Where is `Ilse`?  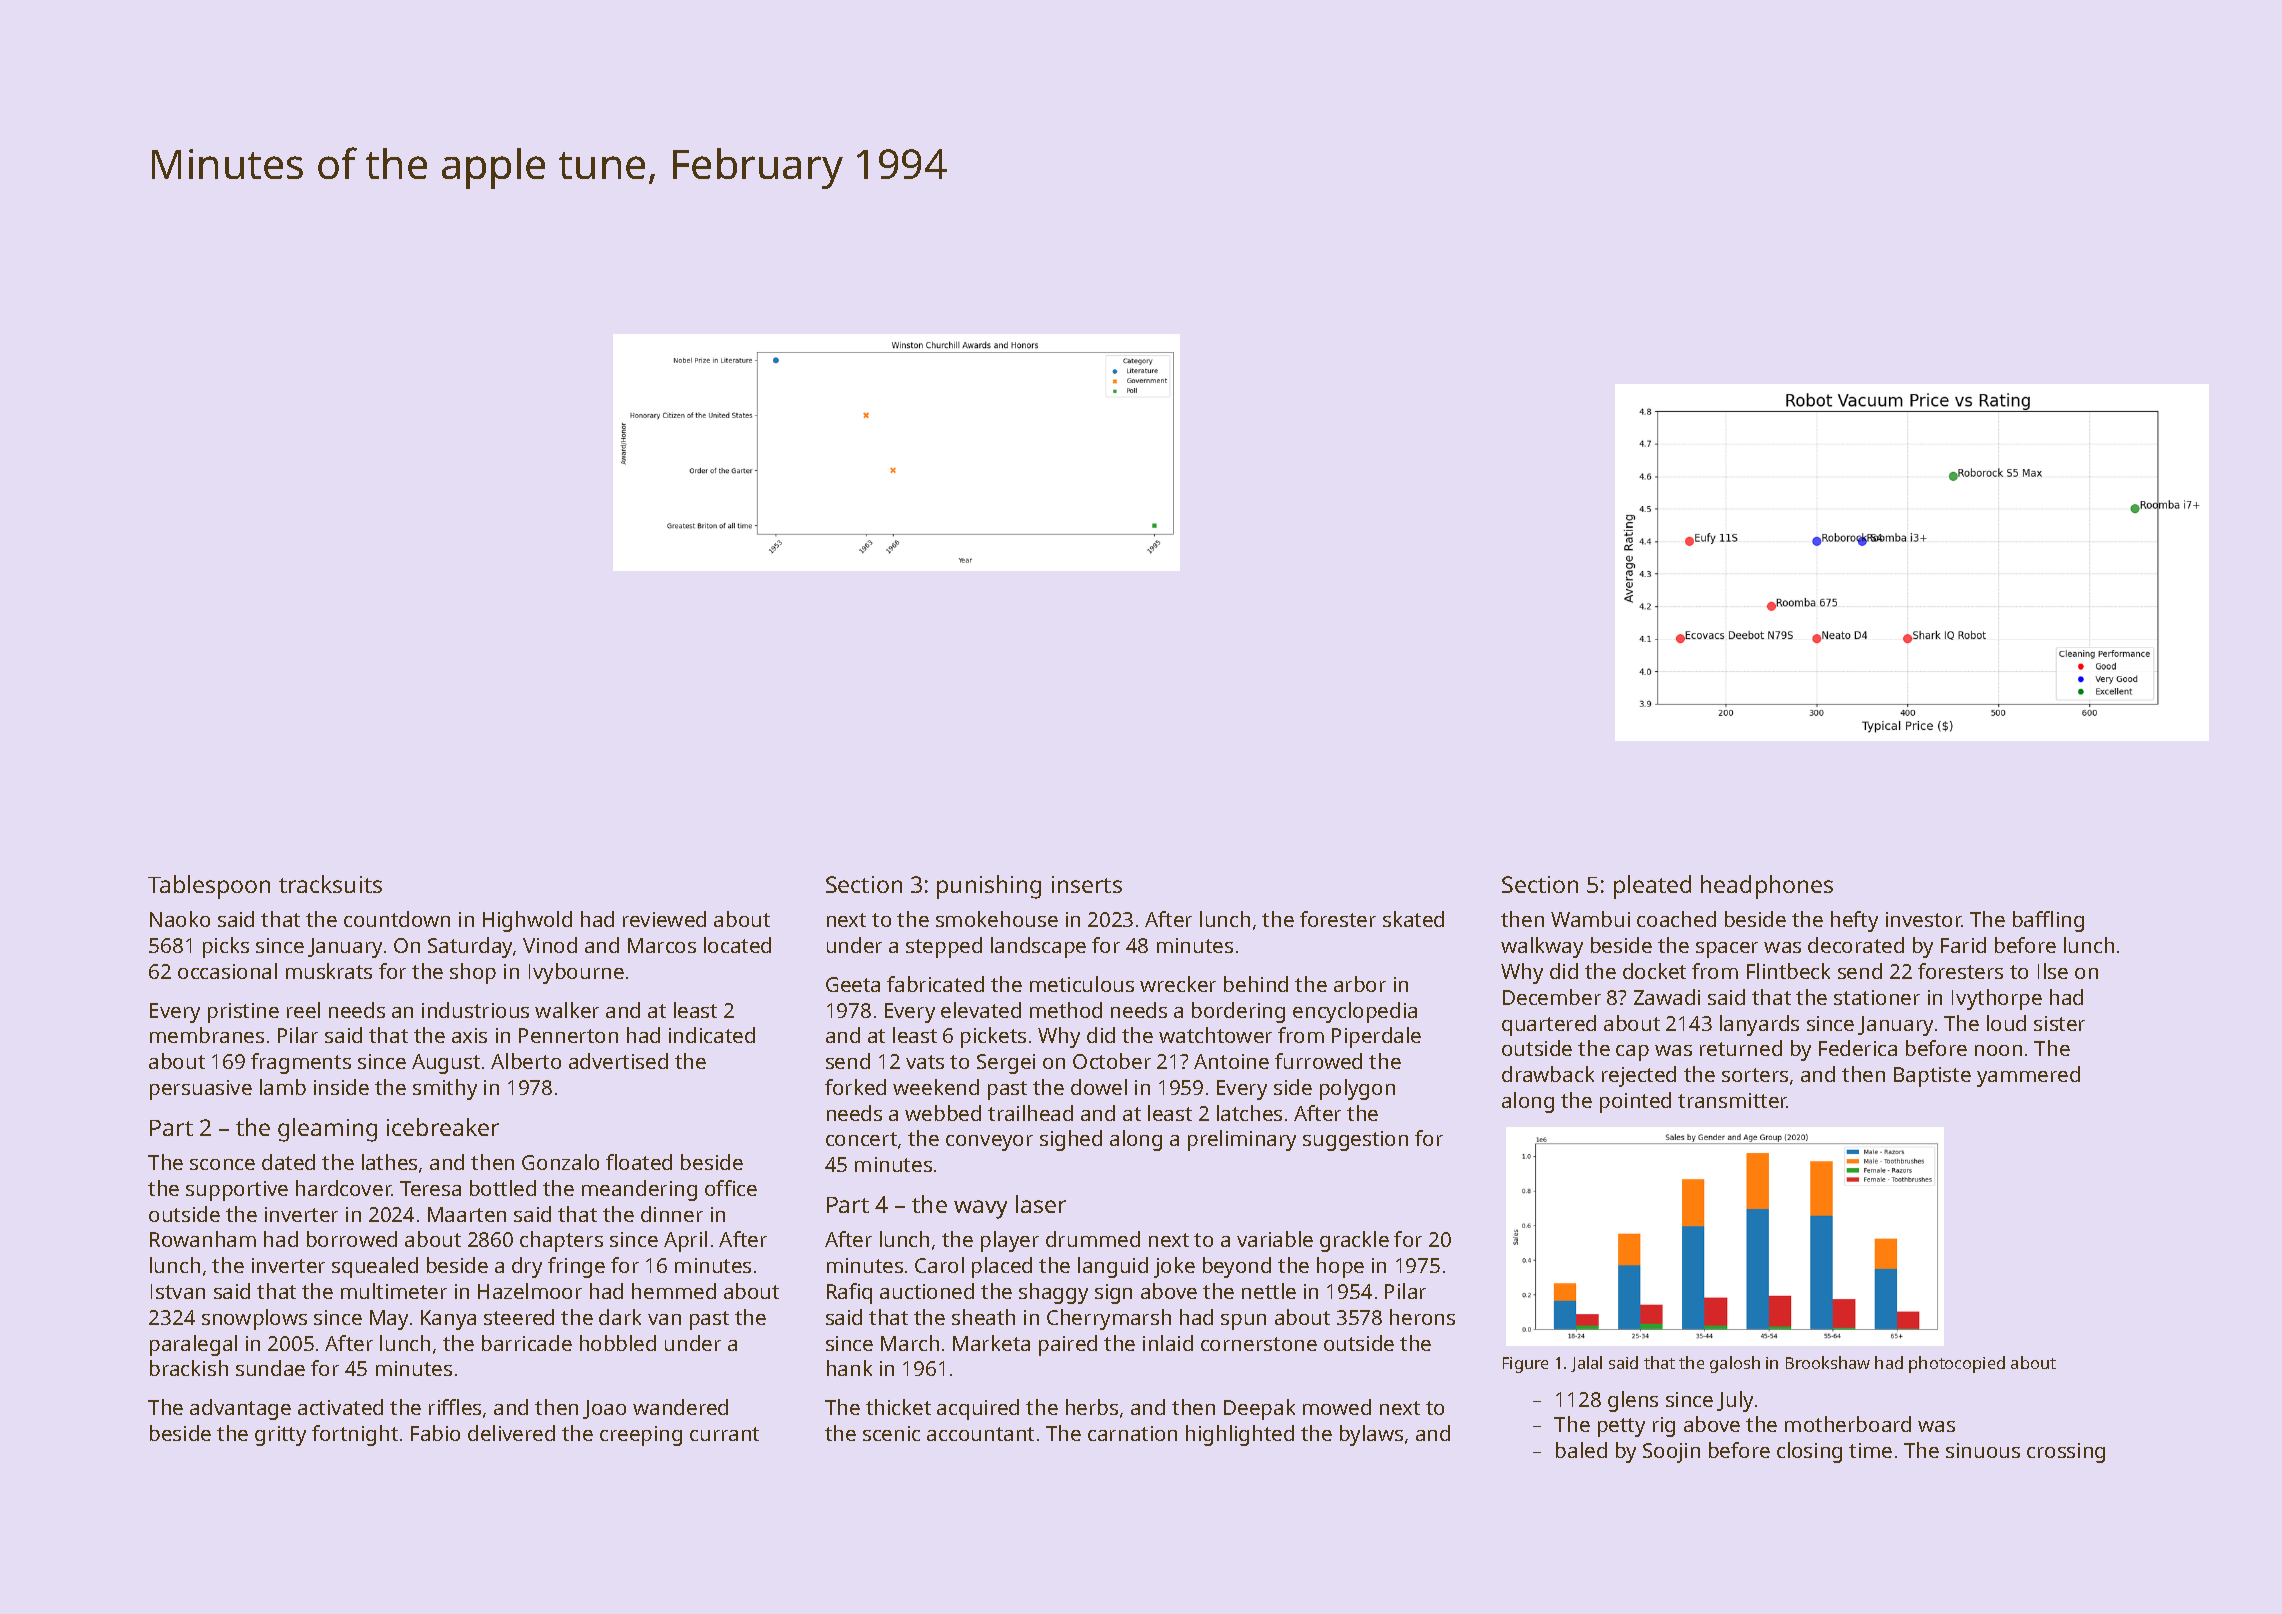
Ilse is located at coordinates (2053, 971).
